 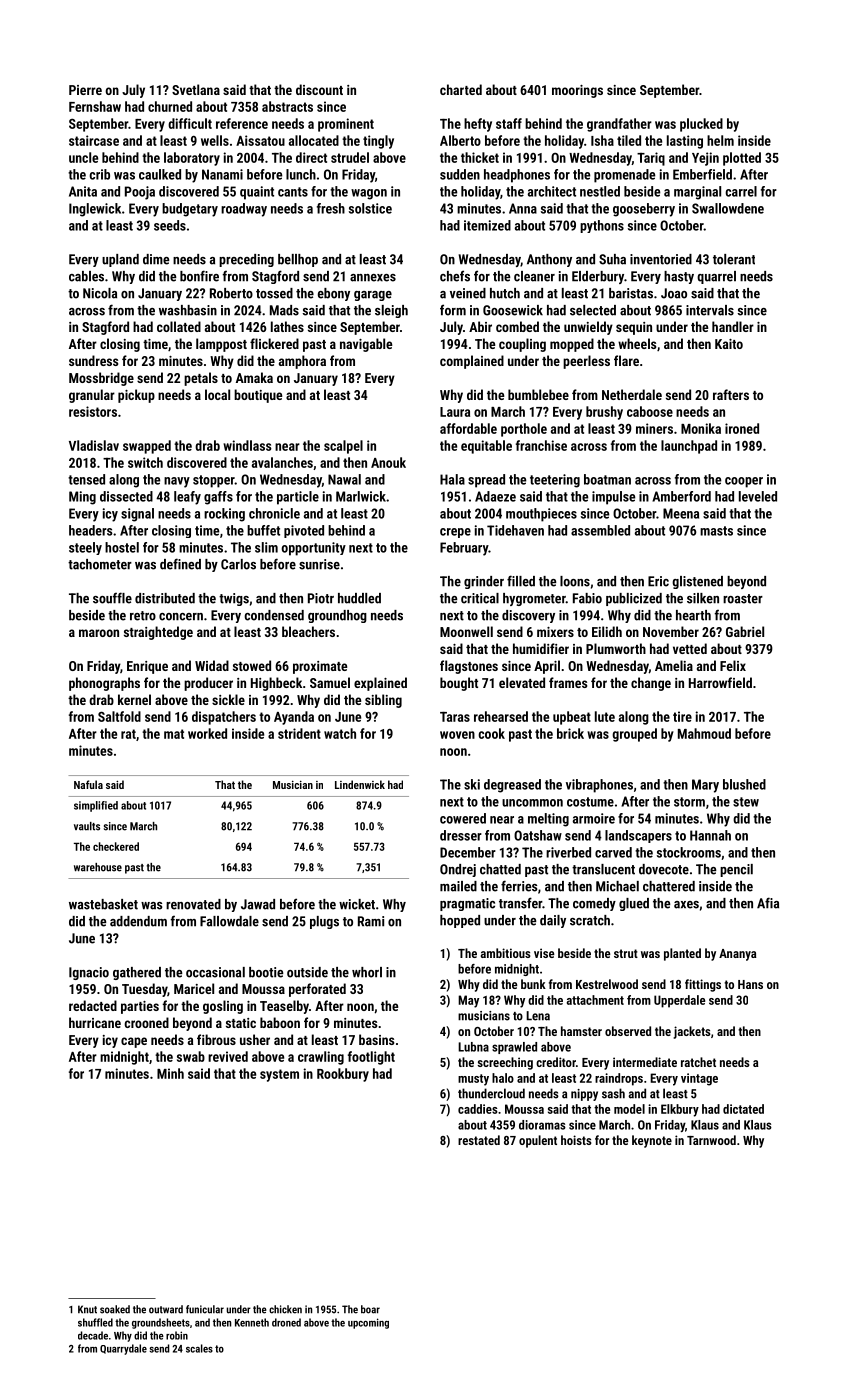 I want to click on Knut, so click(x=87, y=1309).
